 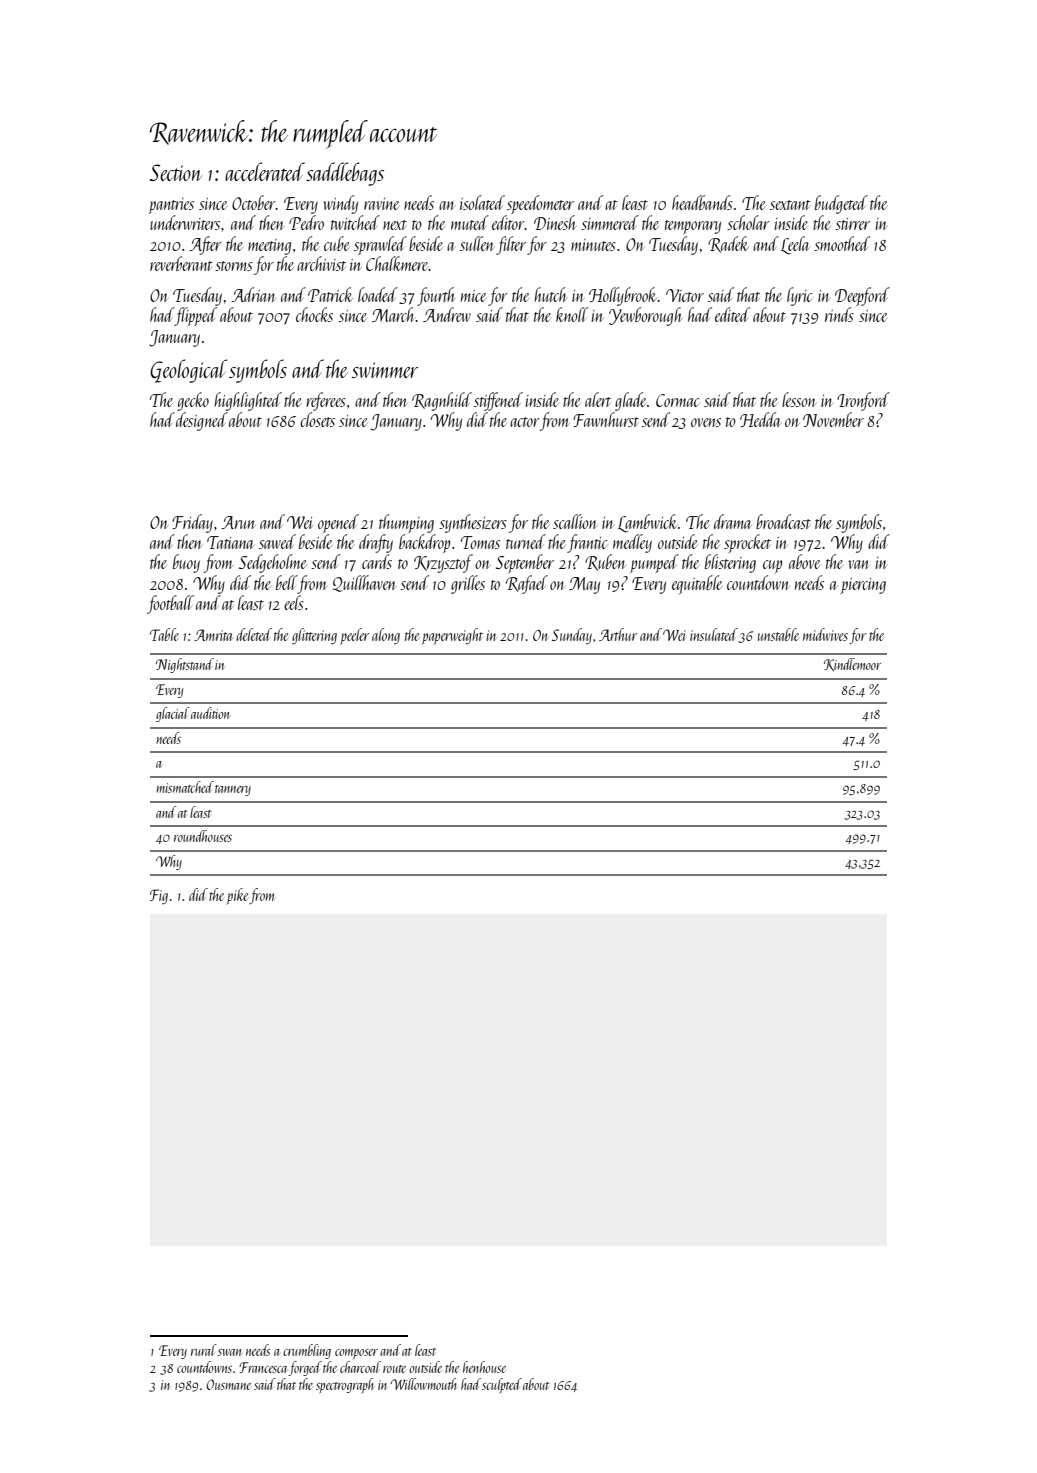 I want to click on pike, so click(x=237, y=896).
